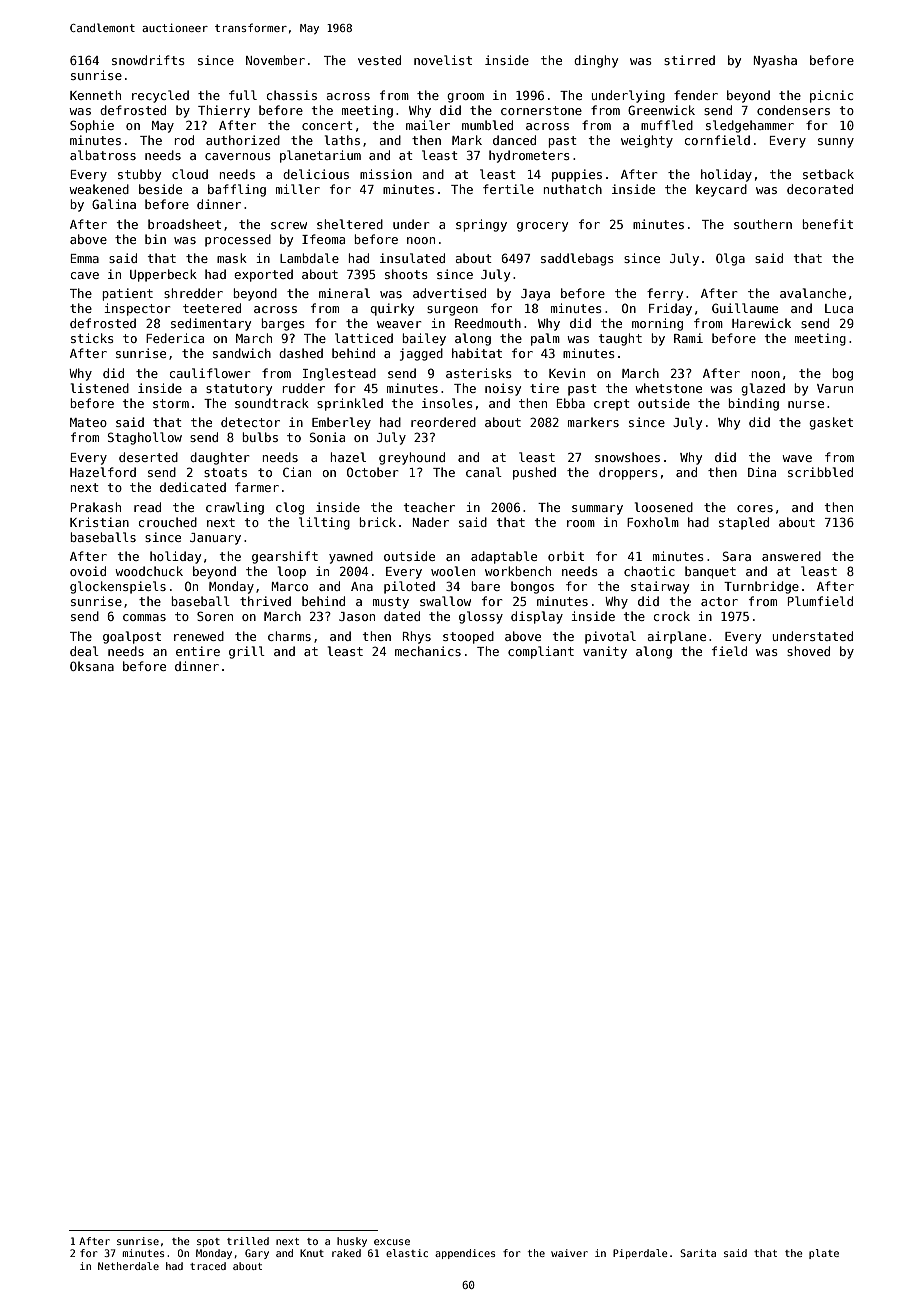 The width and height of the document is (924, 1308). Describe the element at coordinates (465, 1254) in the document. I see `appendices` at that location.
